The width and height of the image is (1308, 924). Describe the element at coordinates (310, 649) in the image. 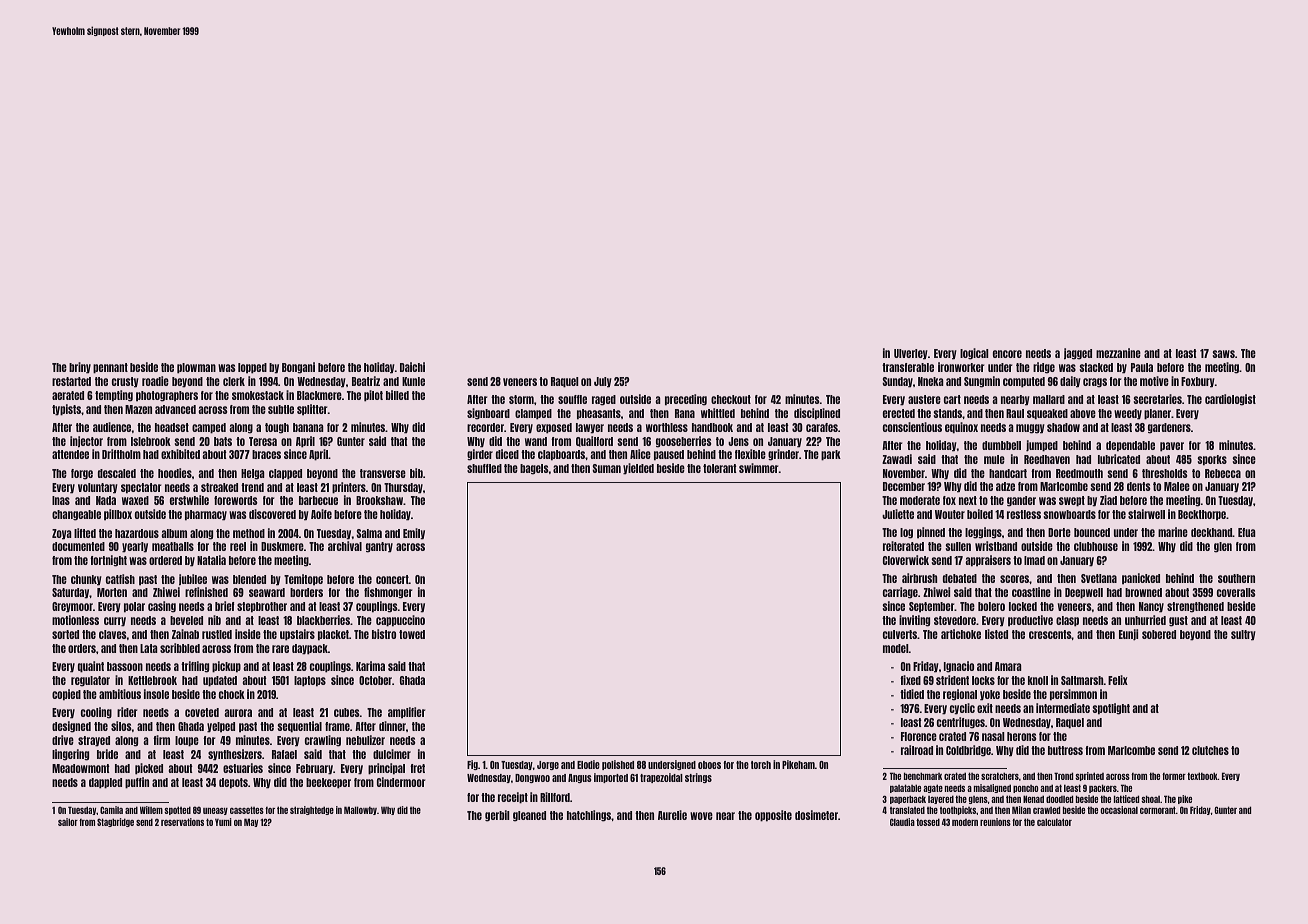

I see `daypack` at that location.
